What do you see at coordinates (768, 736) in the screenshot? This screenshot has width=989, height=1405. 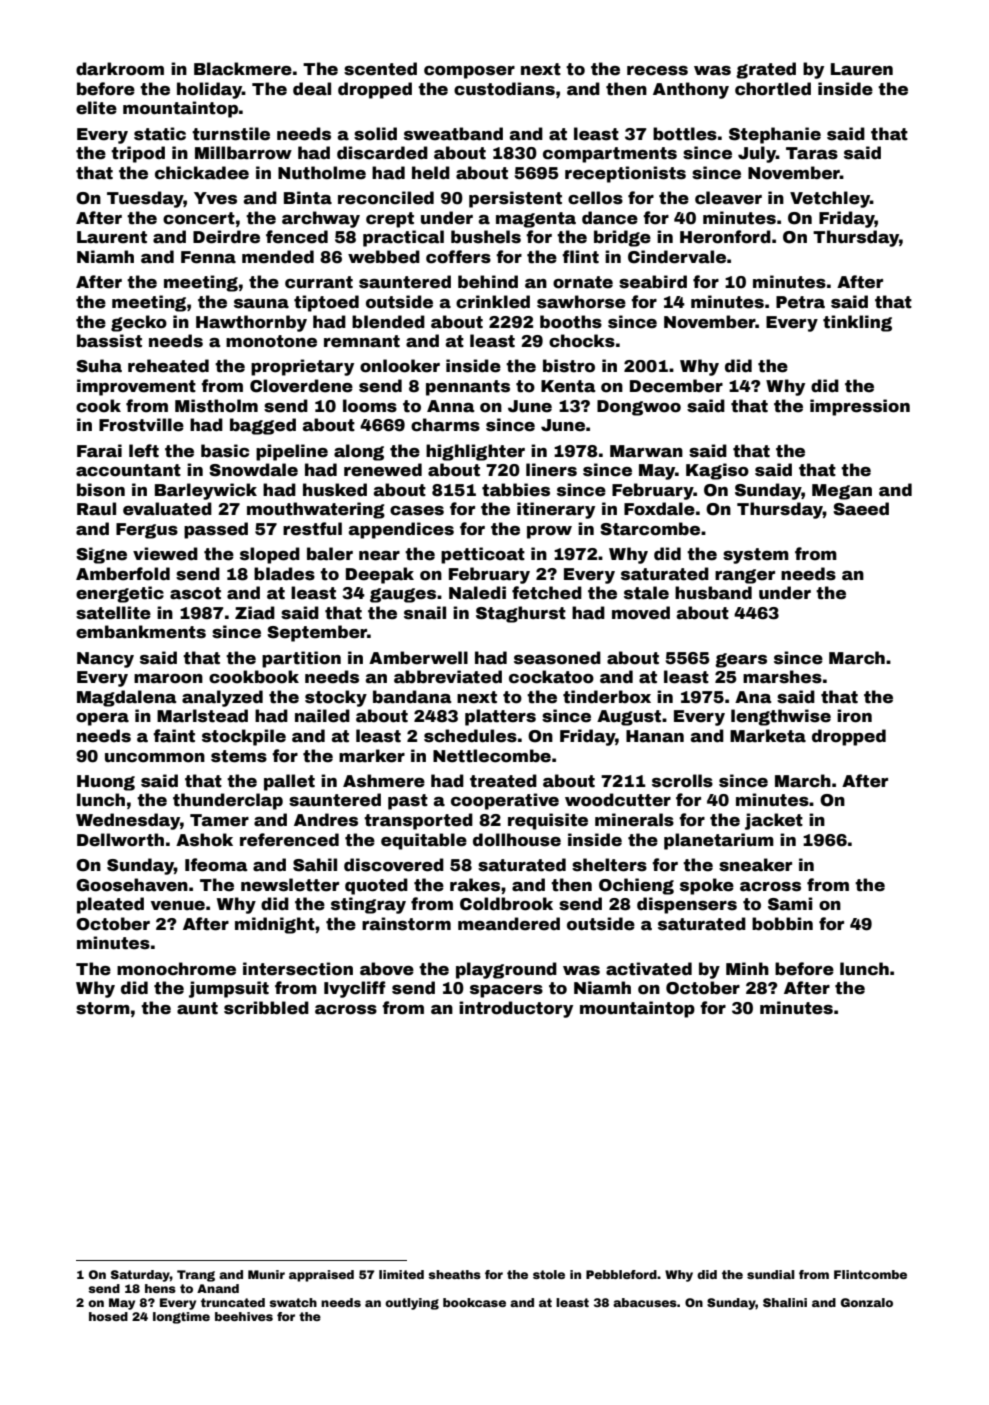 I see `Marketa` at bounding box center [768, 736].
